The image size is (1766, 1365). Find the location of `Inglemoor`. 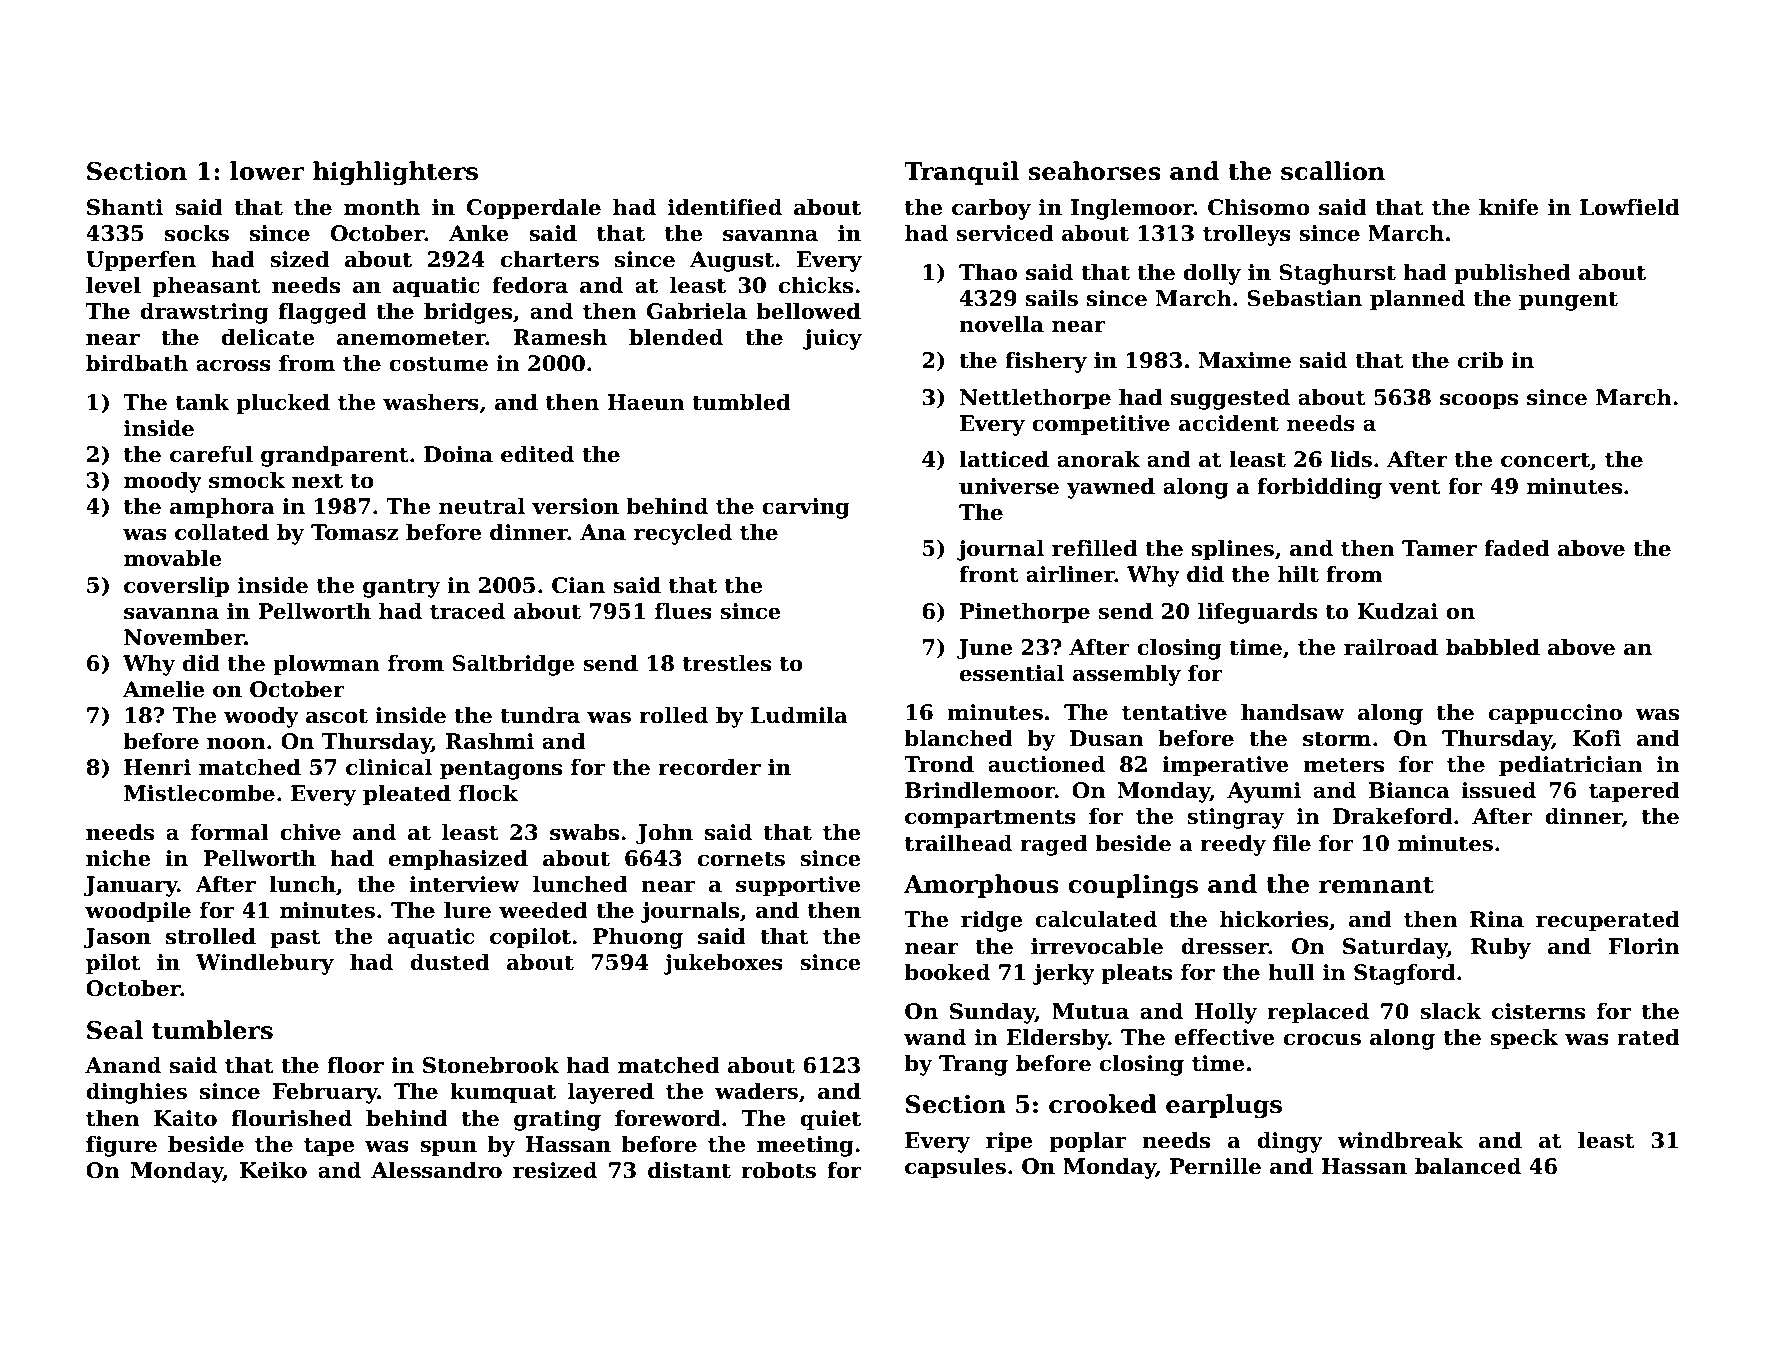

Inglemoor is located at coordinates (1132, 209).
